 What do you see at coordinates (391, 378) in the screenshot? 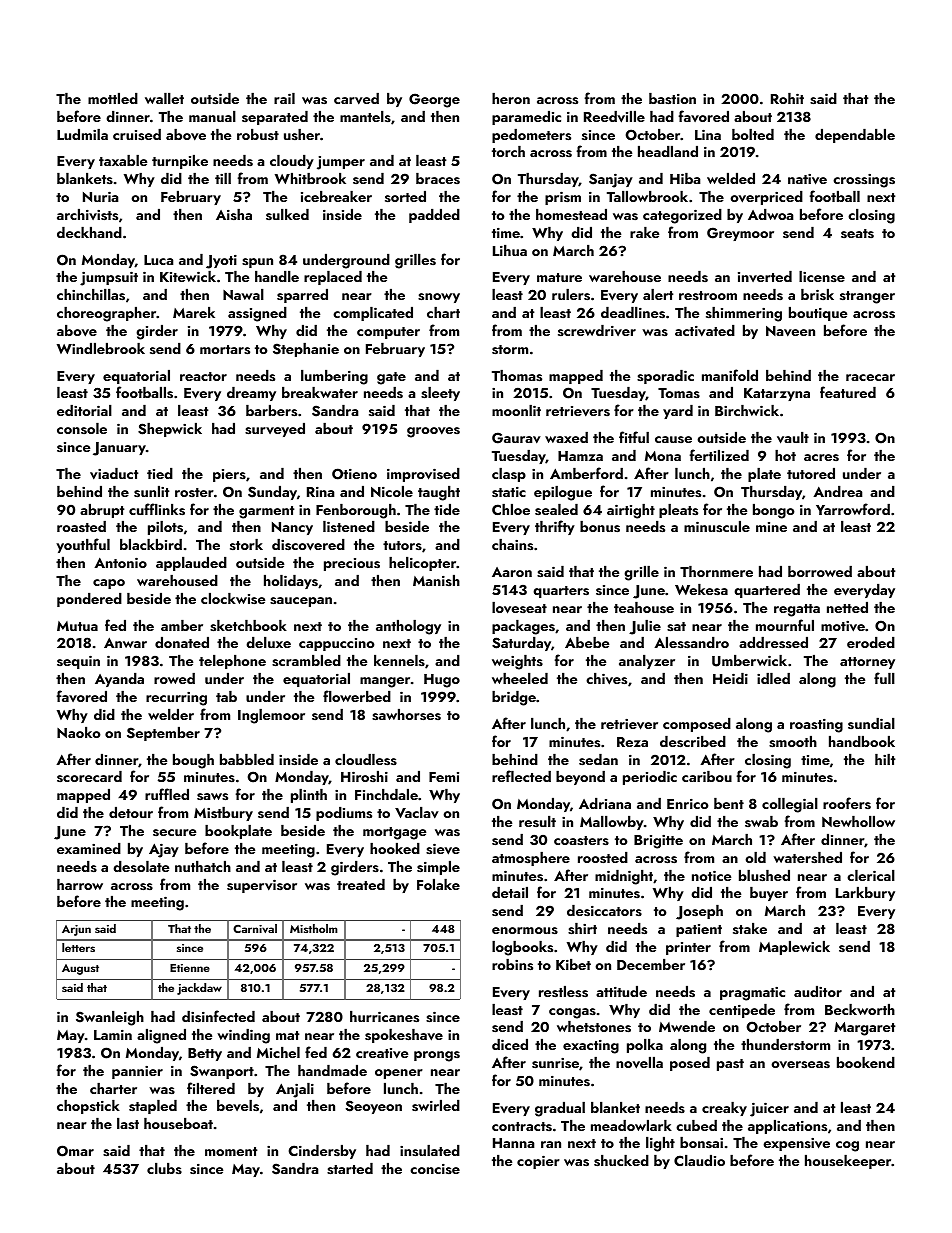
I see `gate` at bounding box center [391, 378].
